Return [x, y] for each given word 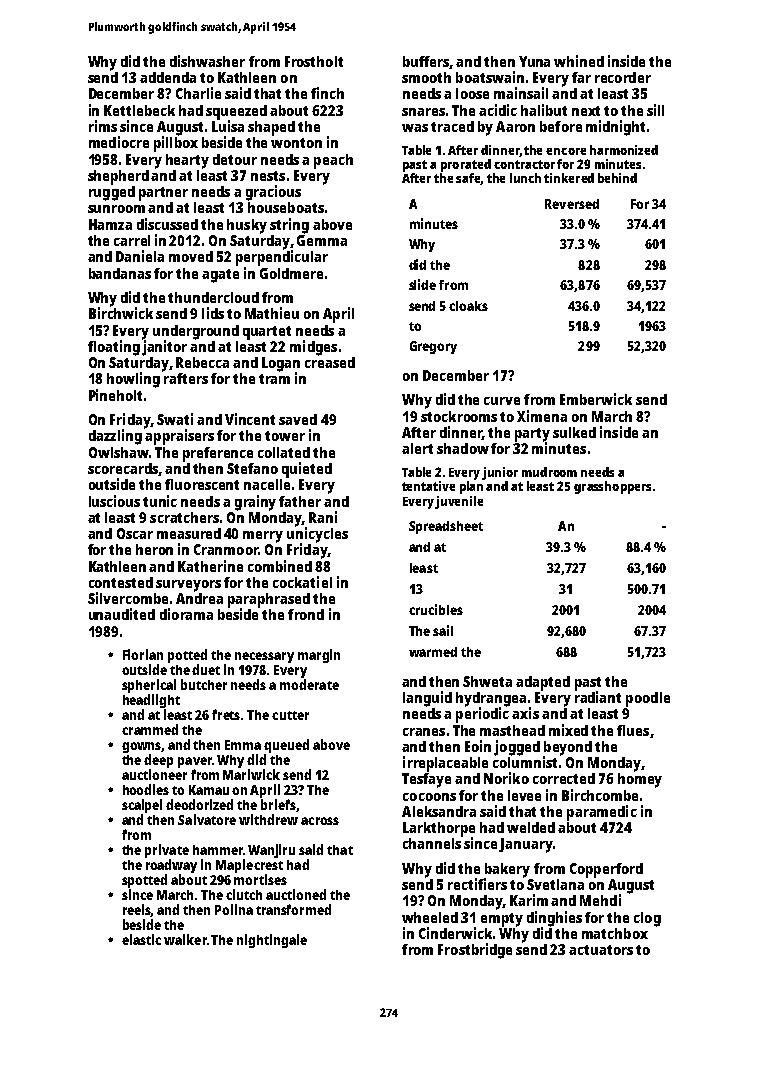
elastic [141, 939]
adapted [543, 683]
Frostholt [314, 61]
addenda [168, 77]
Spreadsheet [446, 527]
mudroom [549, 472]
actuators [601, 950]
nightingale [272, 941]
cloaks [468, 306]
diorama [186, 614]
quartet [267, 333]
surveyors [188, 586]
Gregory [433, 347]
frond [306, 614]
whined [579, 61]
